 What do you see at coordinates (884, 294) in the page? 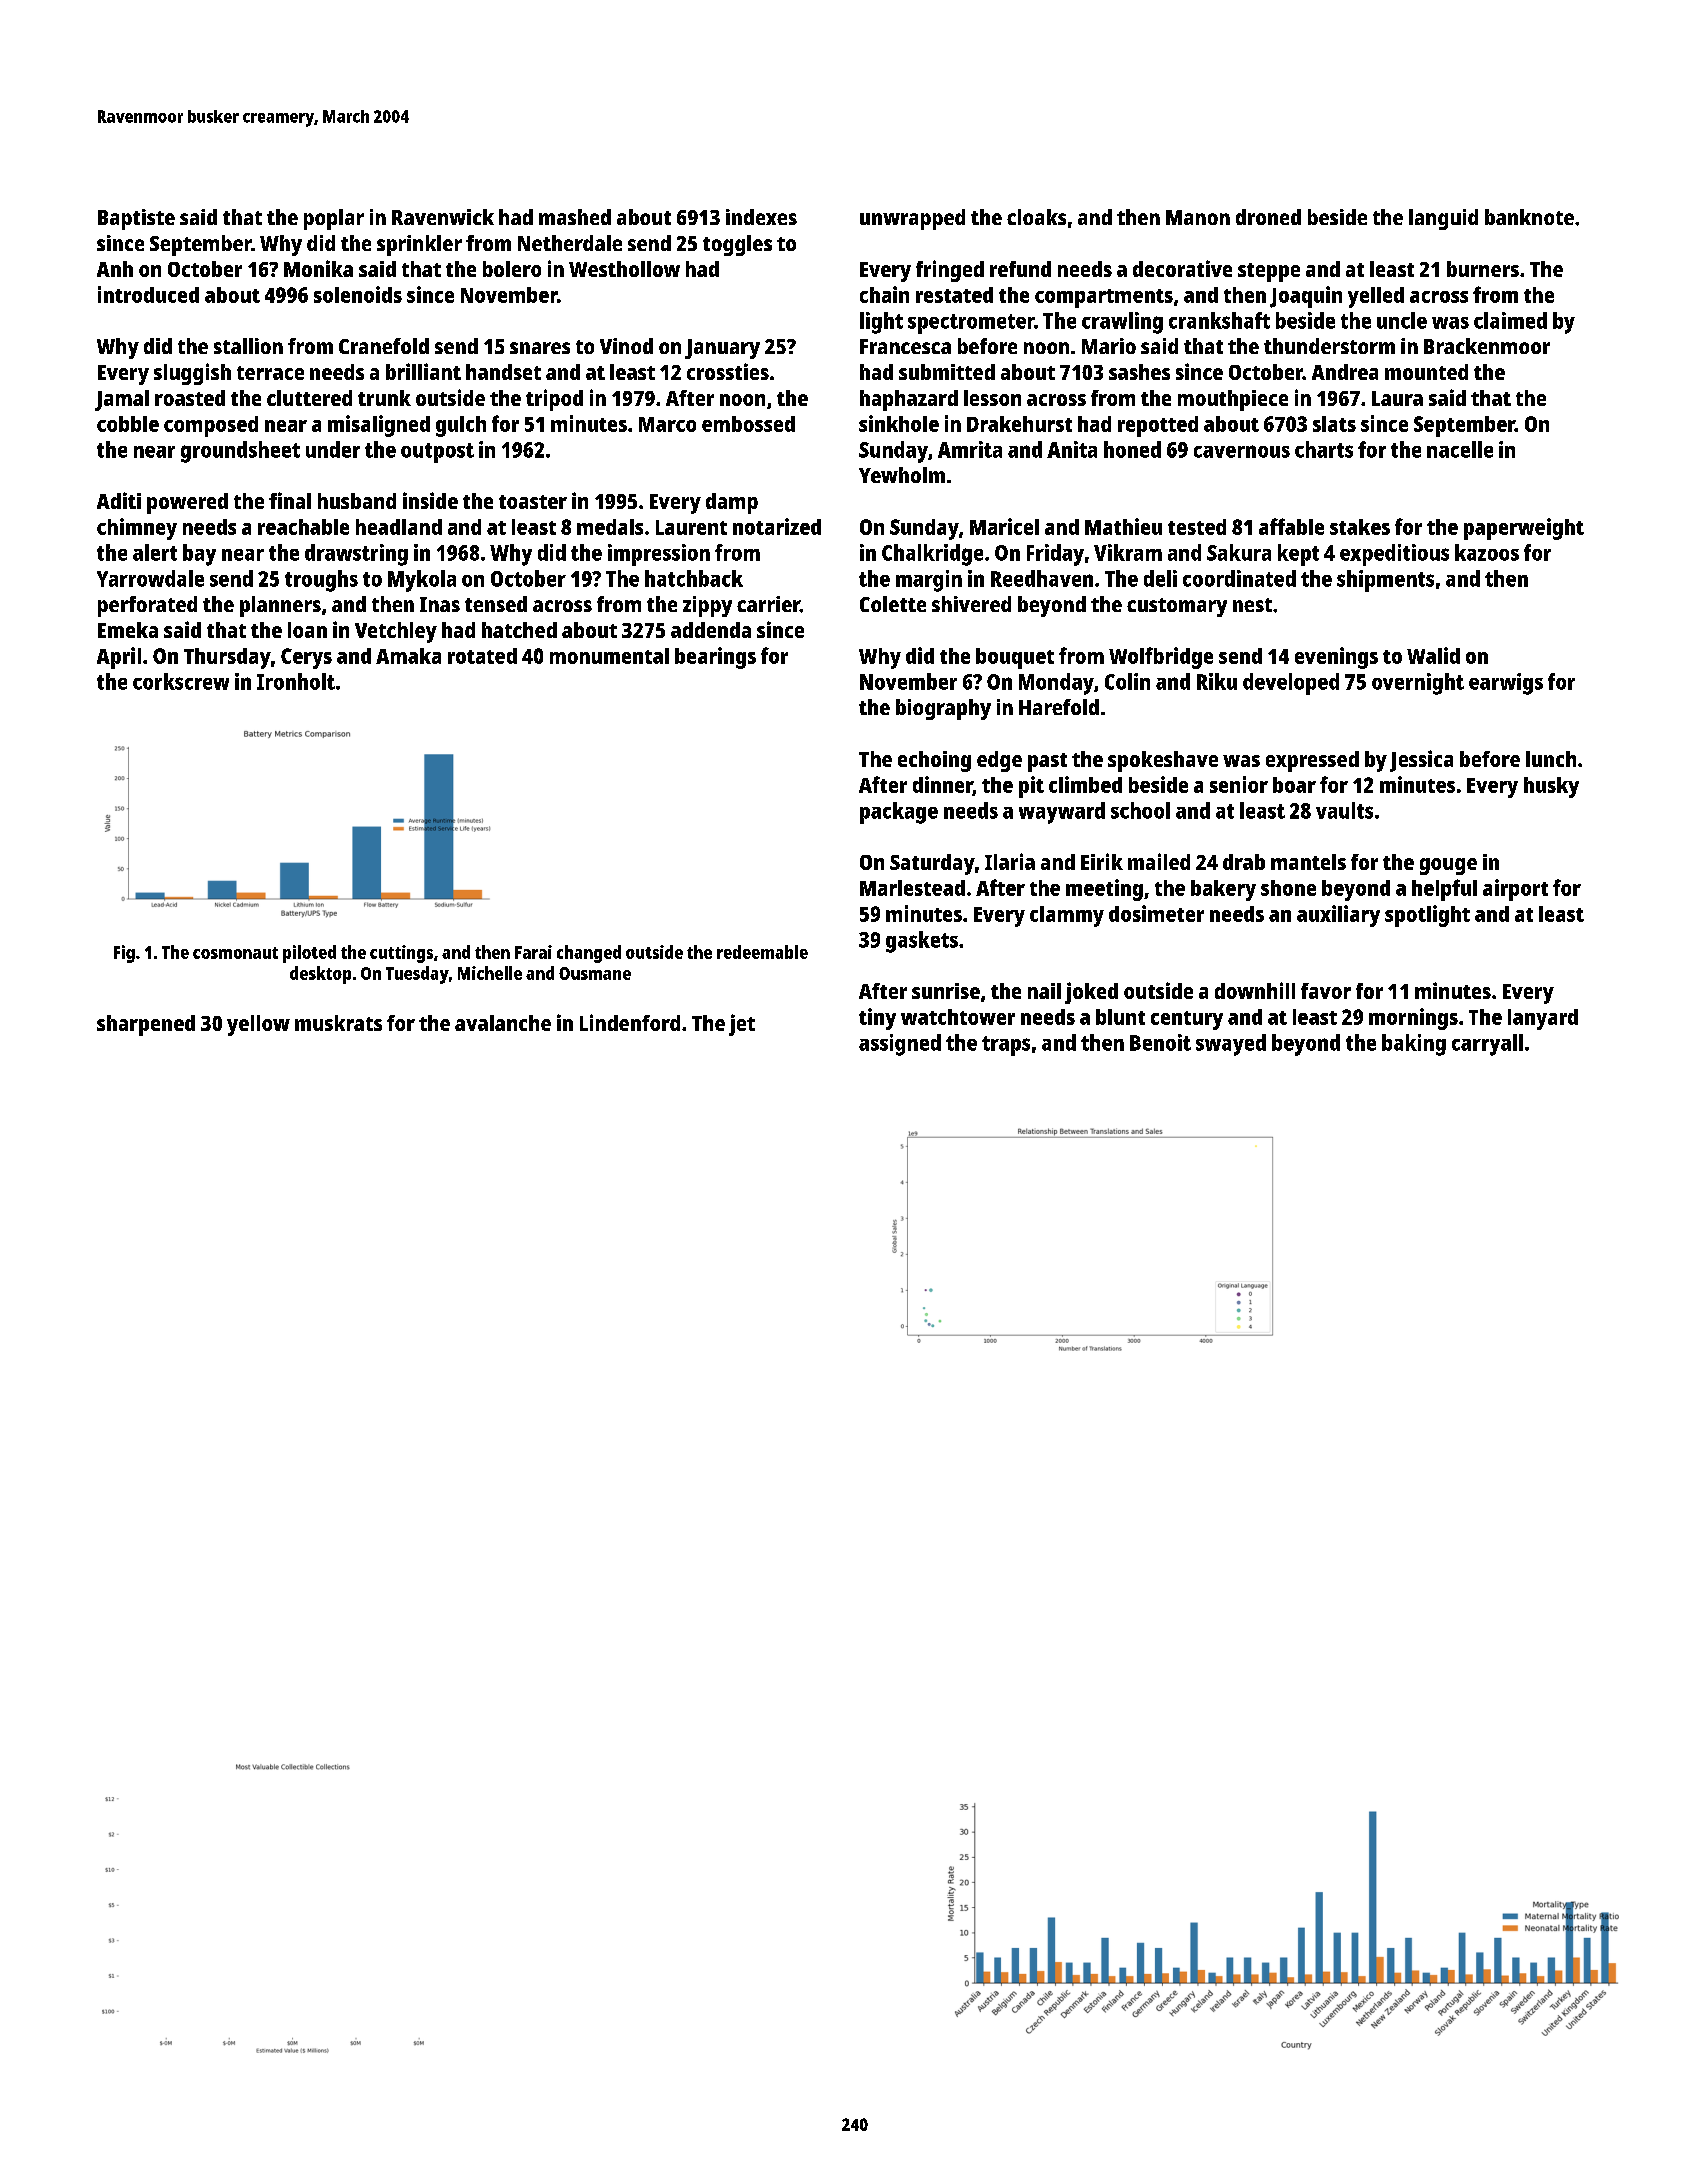
I see `chain` at bounding box center [884, 294].
